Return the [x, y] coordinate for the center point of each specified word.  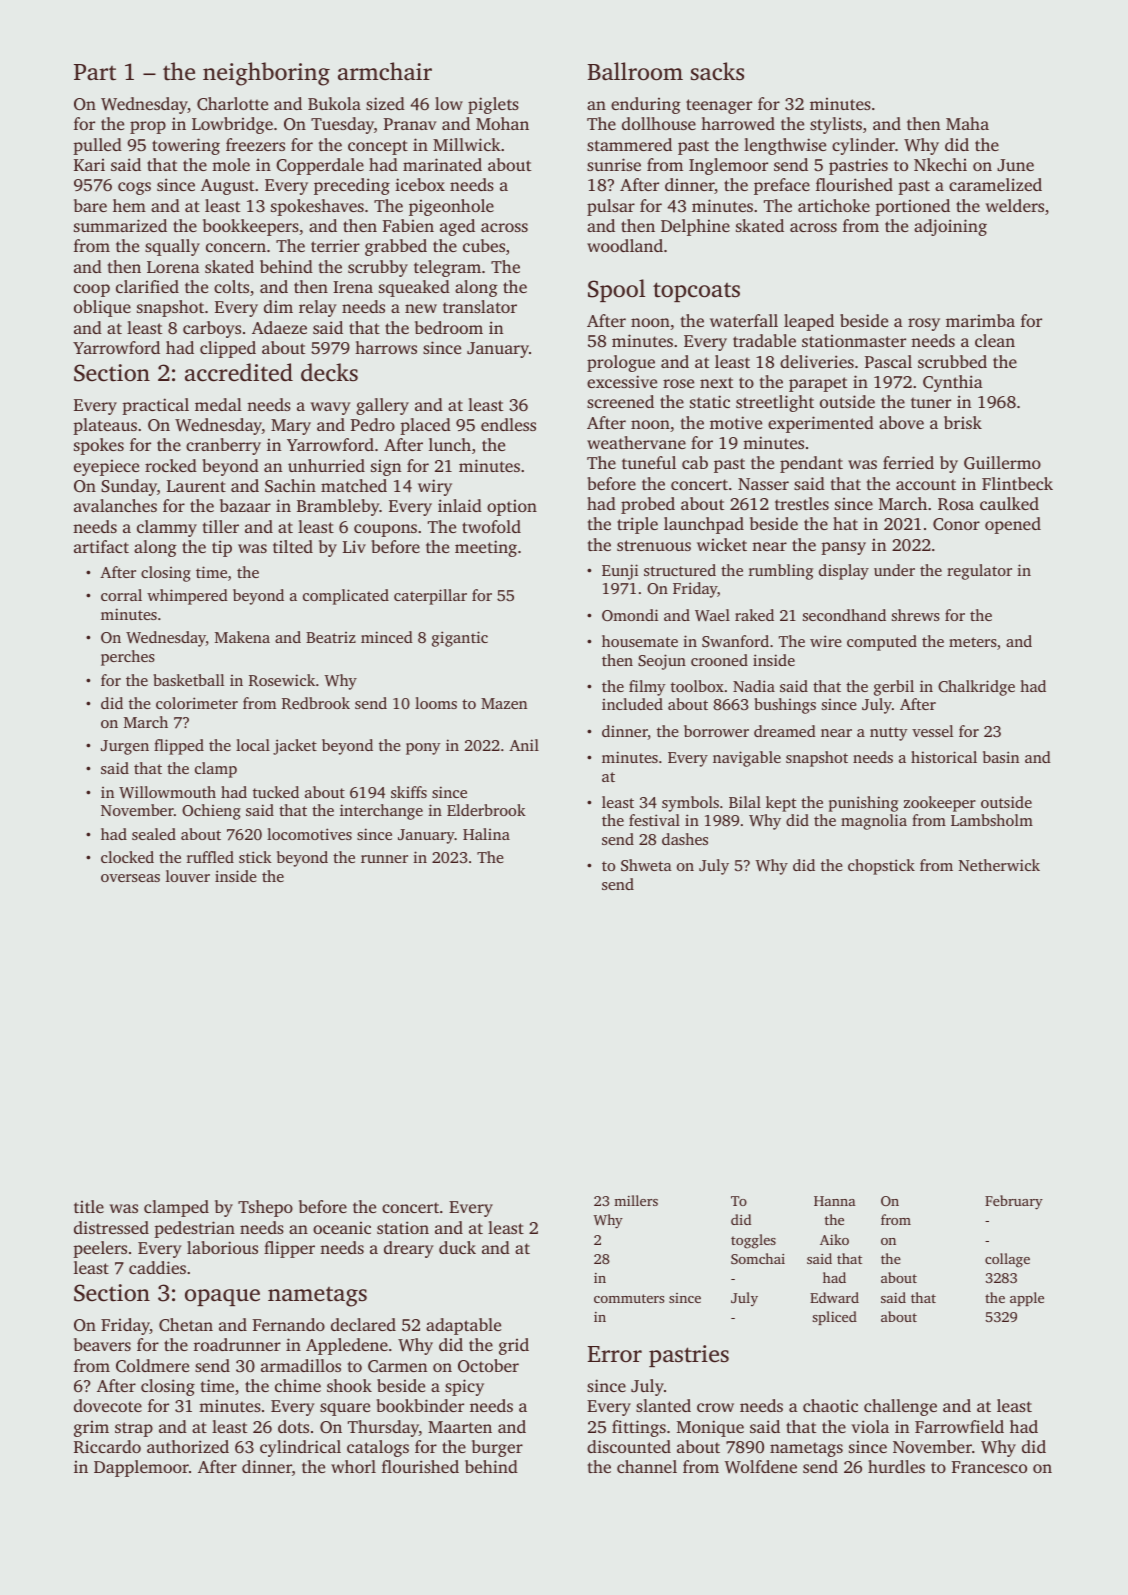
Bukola [334, 103]
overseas [130, 878]
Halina [486, 834]
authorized [188, 1446]
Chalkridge [976, 688]
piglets [493, 105]
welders [1014, 205]
